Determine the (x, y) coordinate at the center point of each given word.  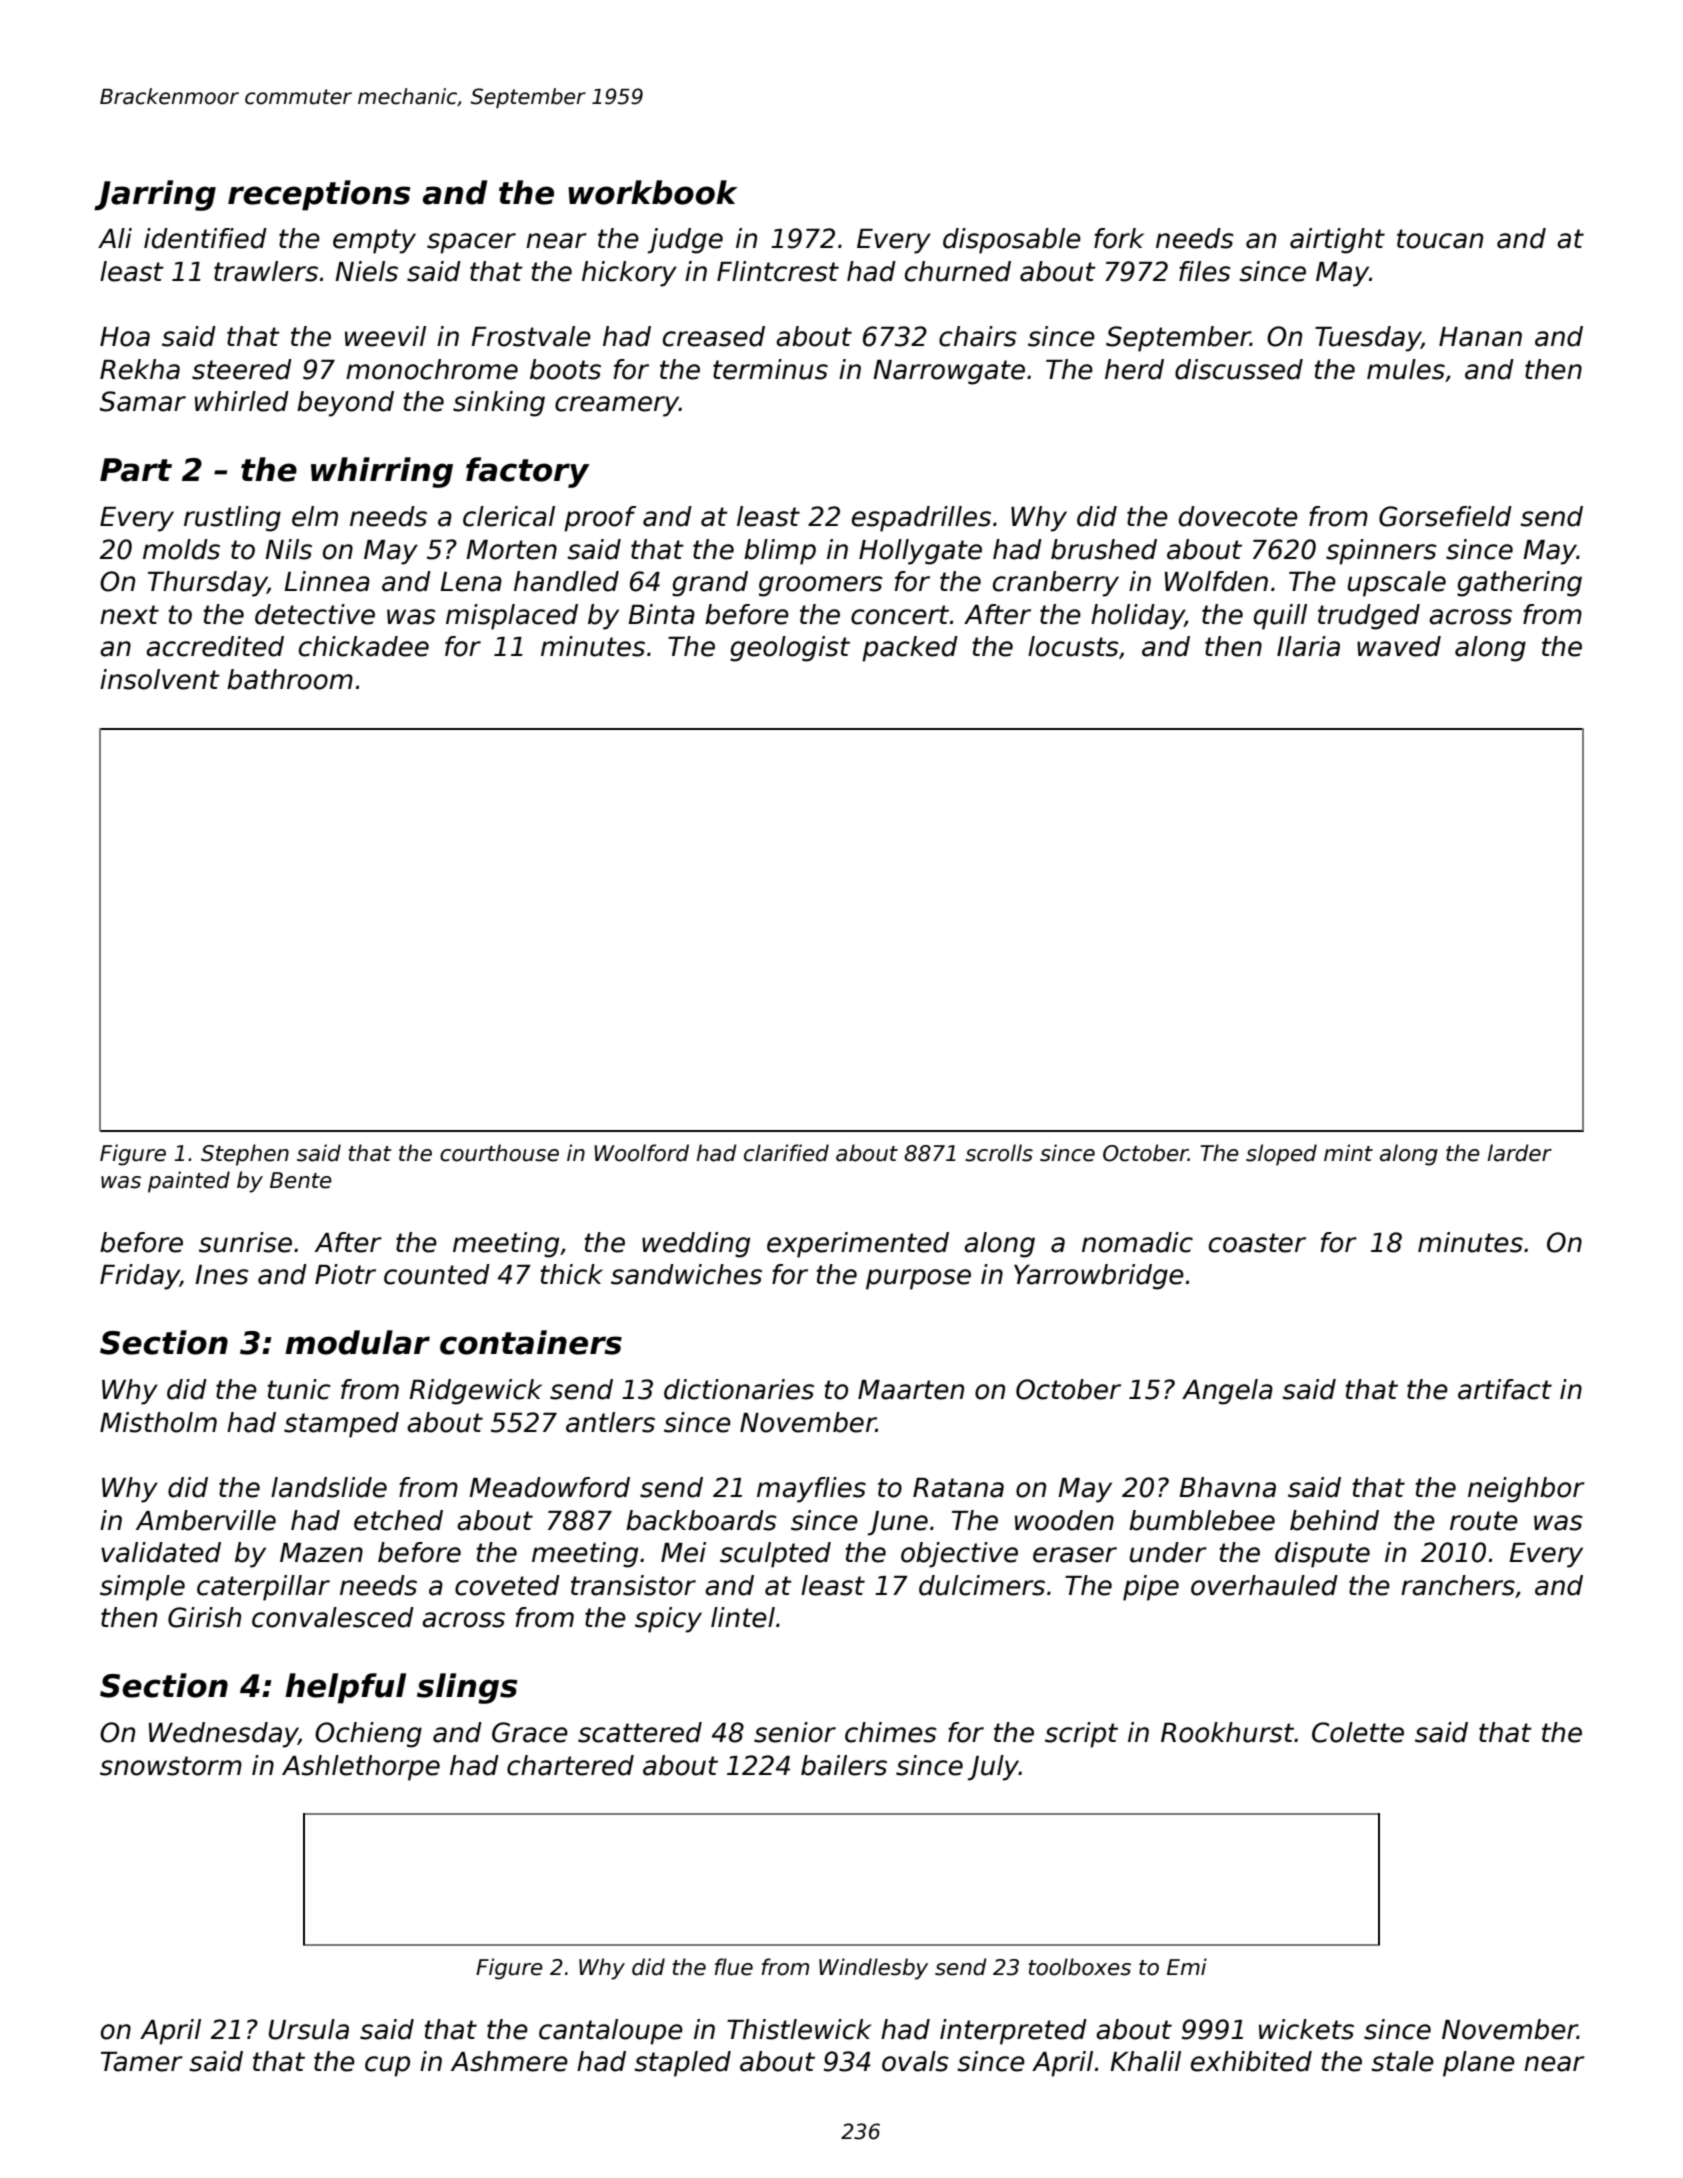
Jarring (155, 195)
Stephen (245, 1155)
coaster (1257, 1243)
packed (910, 649)
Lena (471, 582)
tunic (299, 1389)
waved (1399, 646)
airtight (1337, 241)
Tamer (142, 2062)
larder (1520, 1153)
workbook (653, 192)
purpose (918, 1279)
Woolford (641, 1153)
